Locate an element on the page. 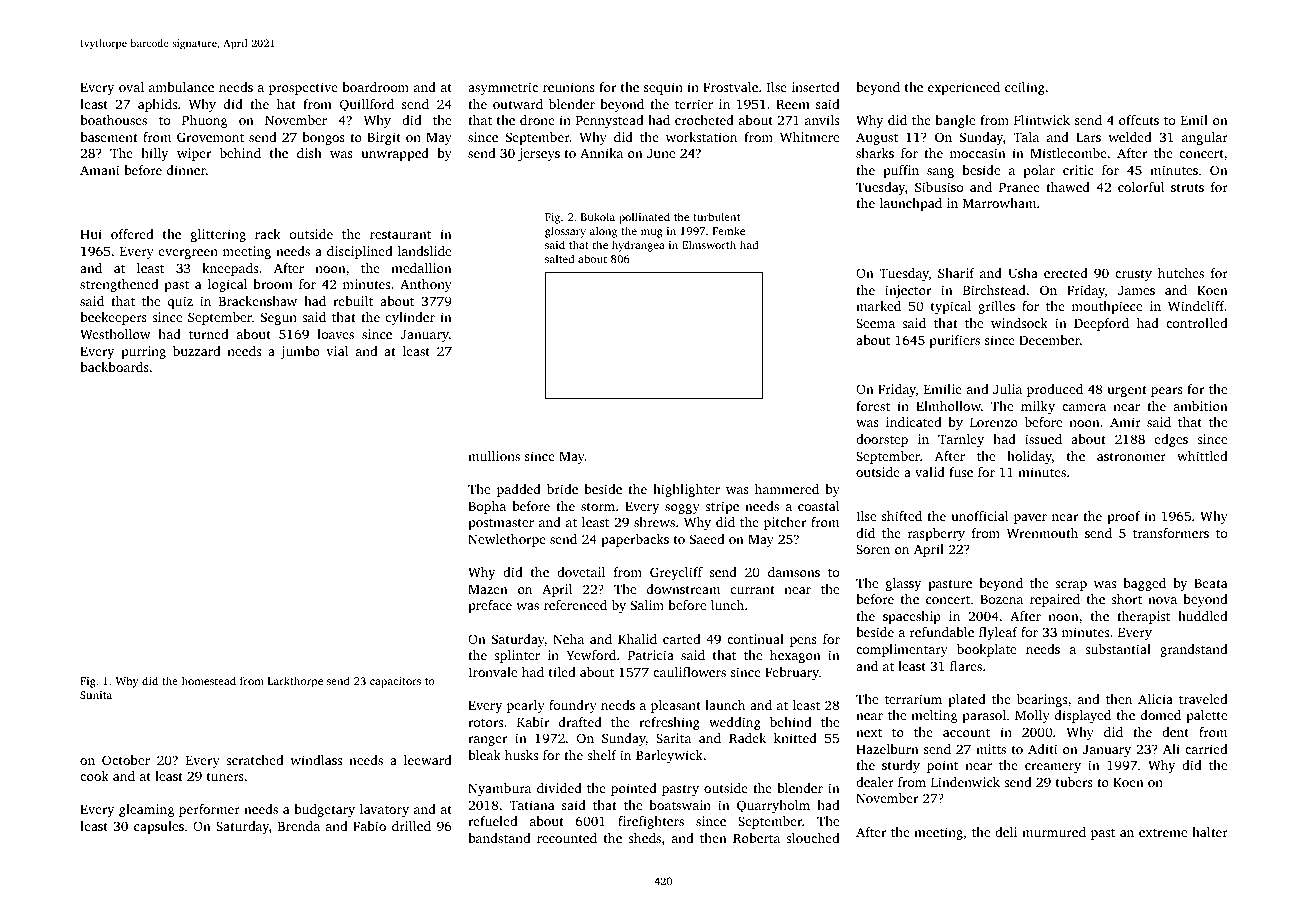  pears is located at coordinates (1167, 392).
